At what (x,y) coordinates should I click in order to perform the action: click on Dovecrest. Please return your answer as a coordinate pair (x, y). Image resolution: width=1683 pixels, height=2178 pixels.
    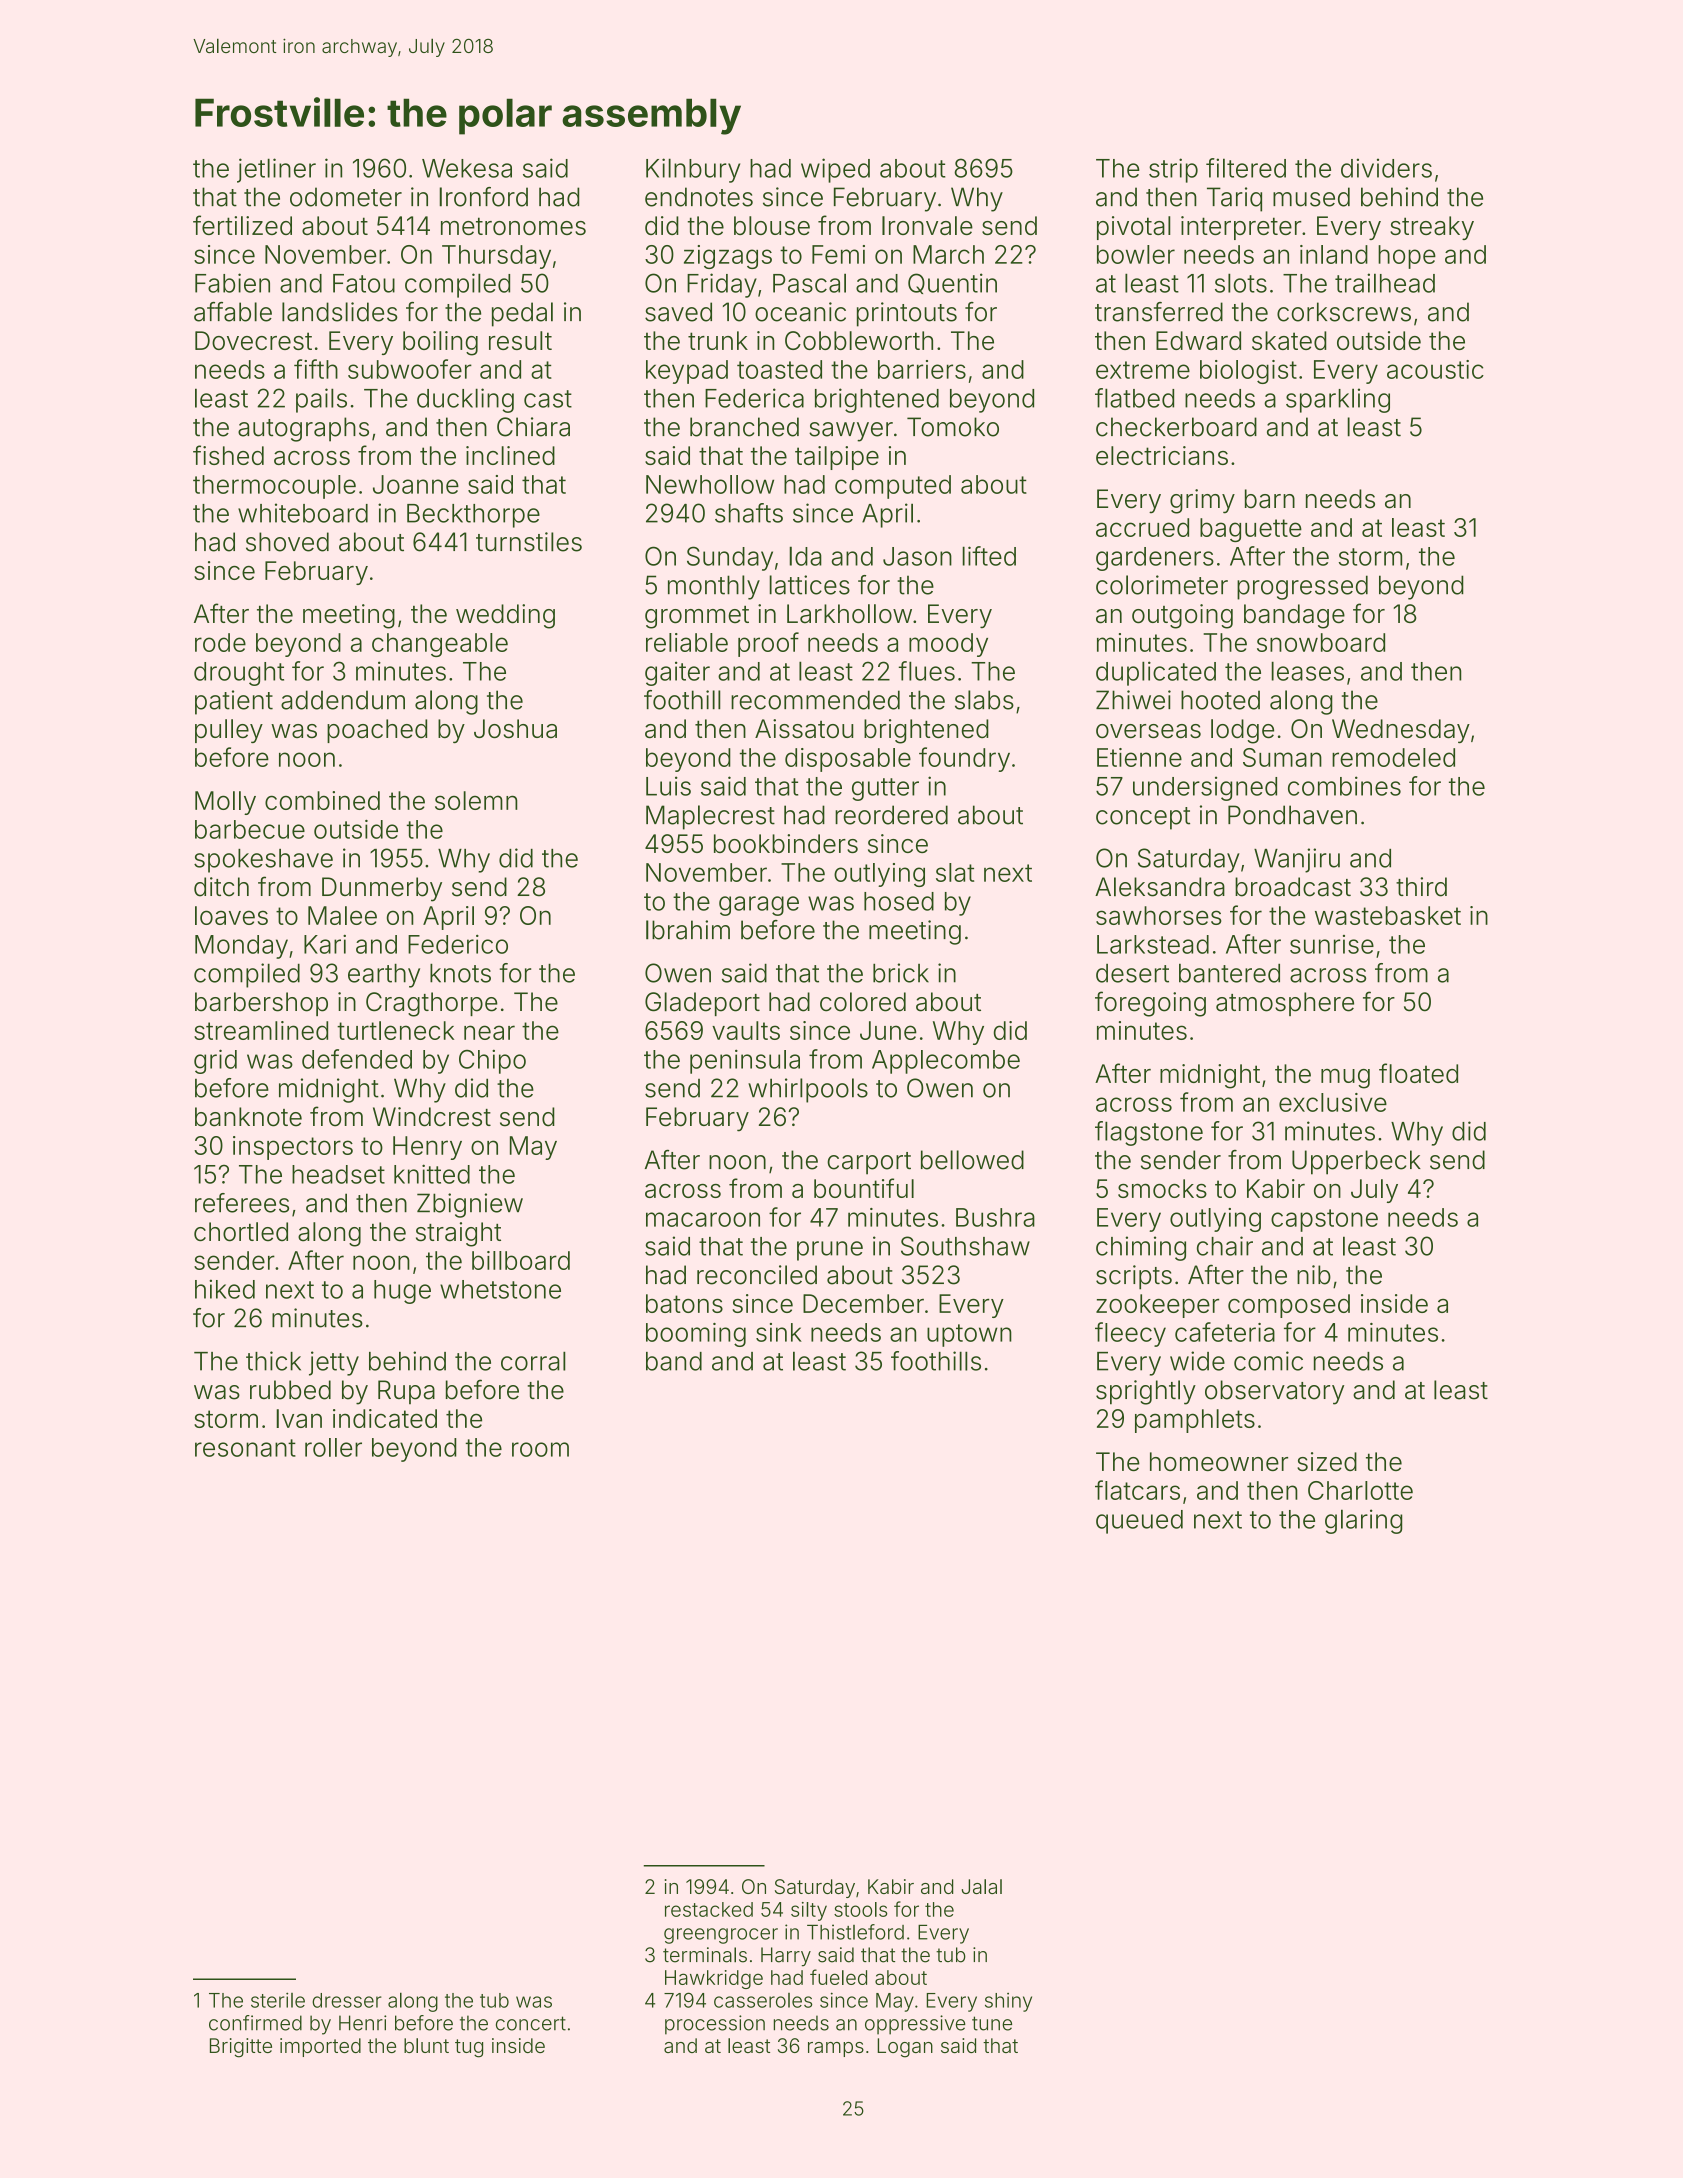
    Looking at the image, I should click on (253, 340).
